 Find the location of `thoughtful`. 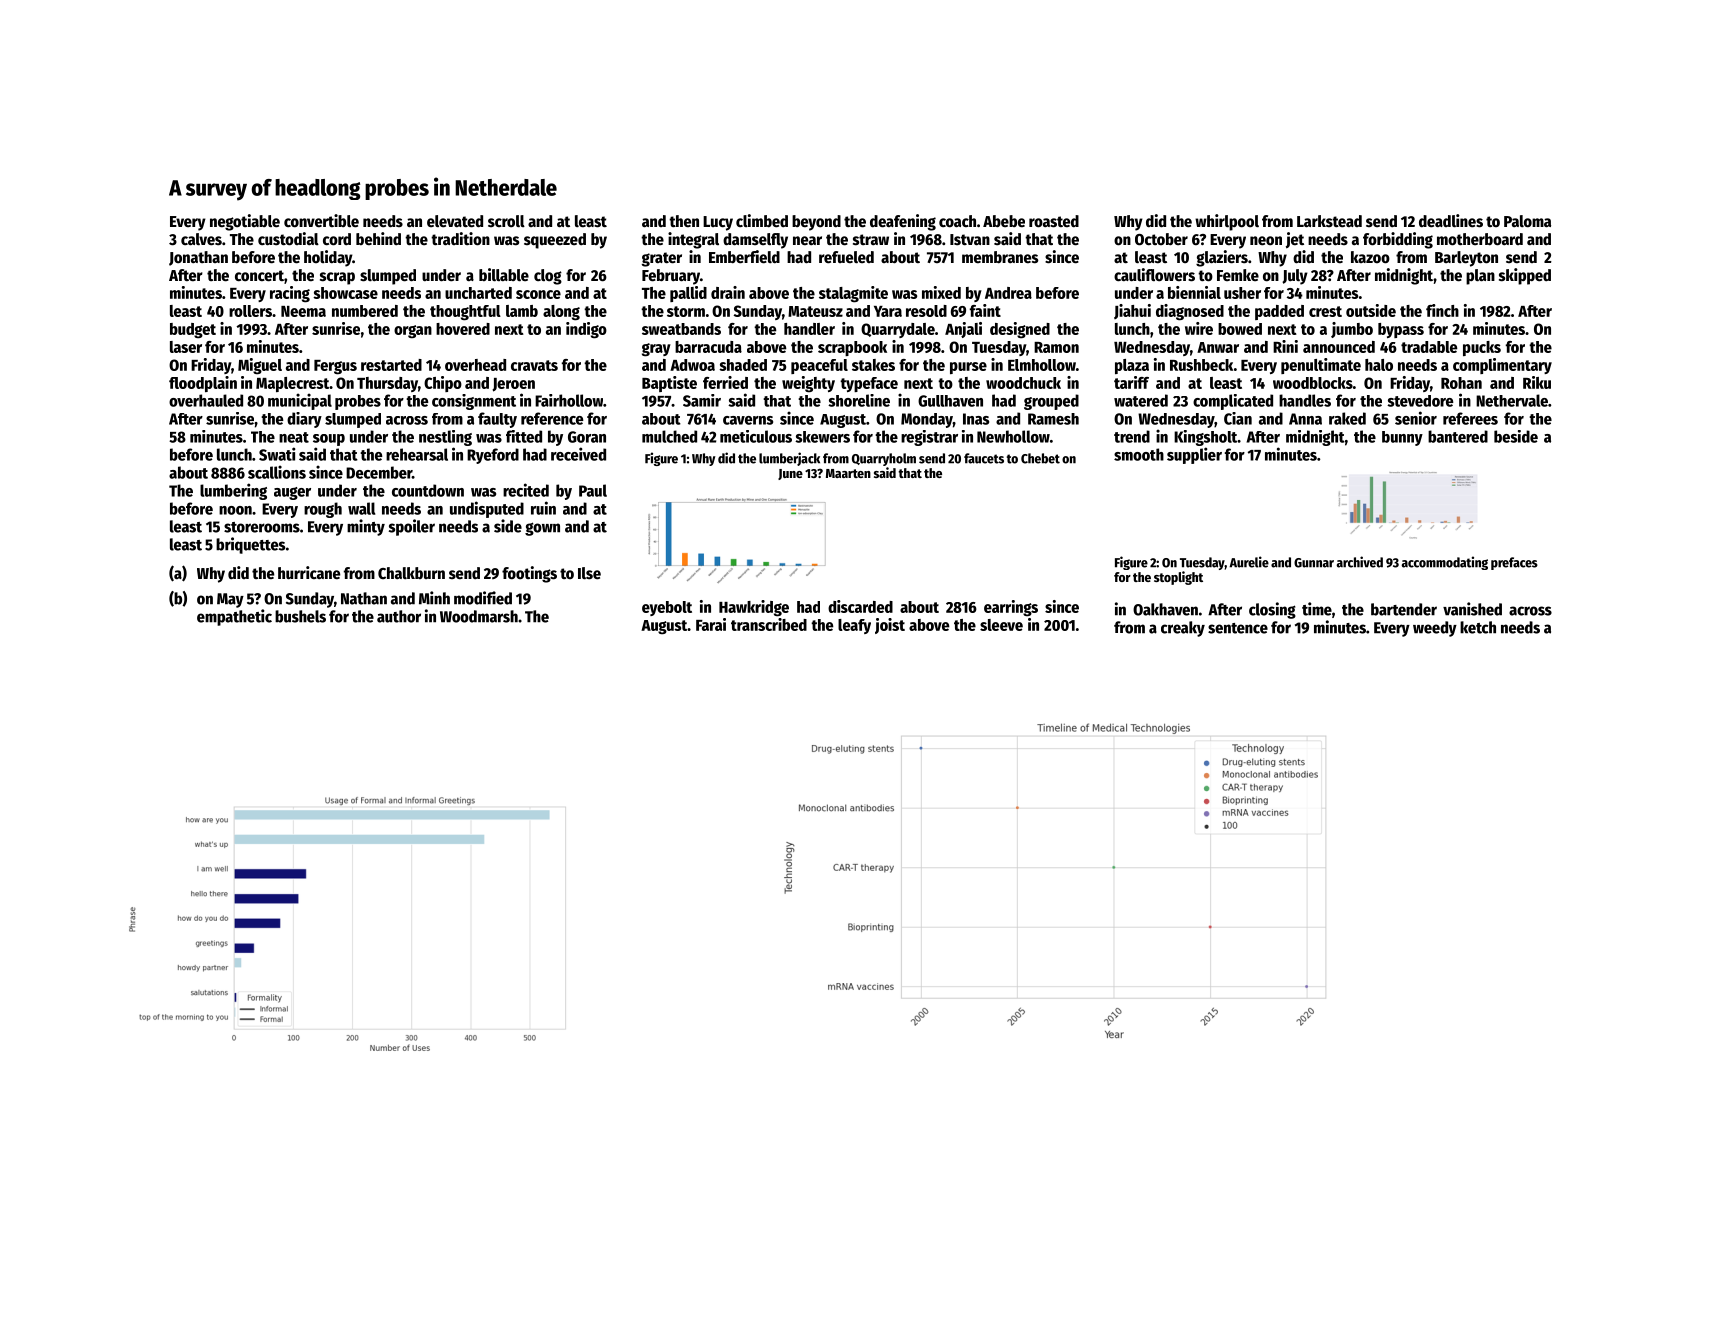

thoughtful is located at coordinates (465, 313).
